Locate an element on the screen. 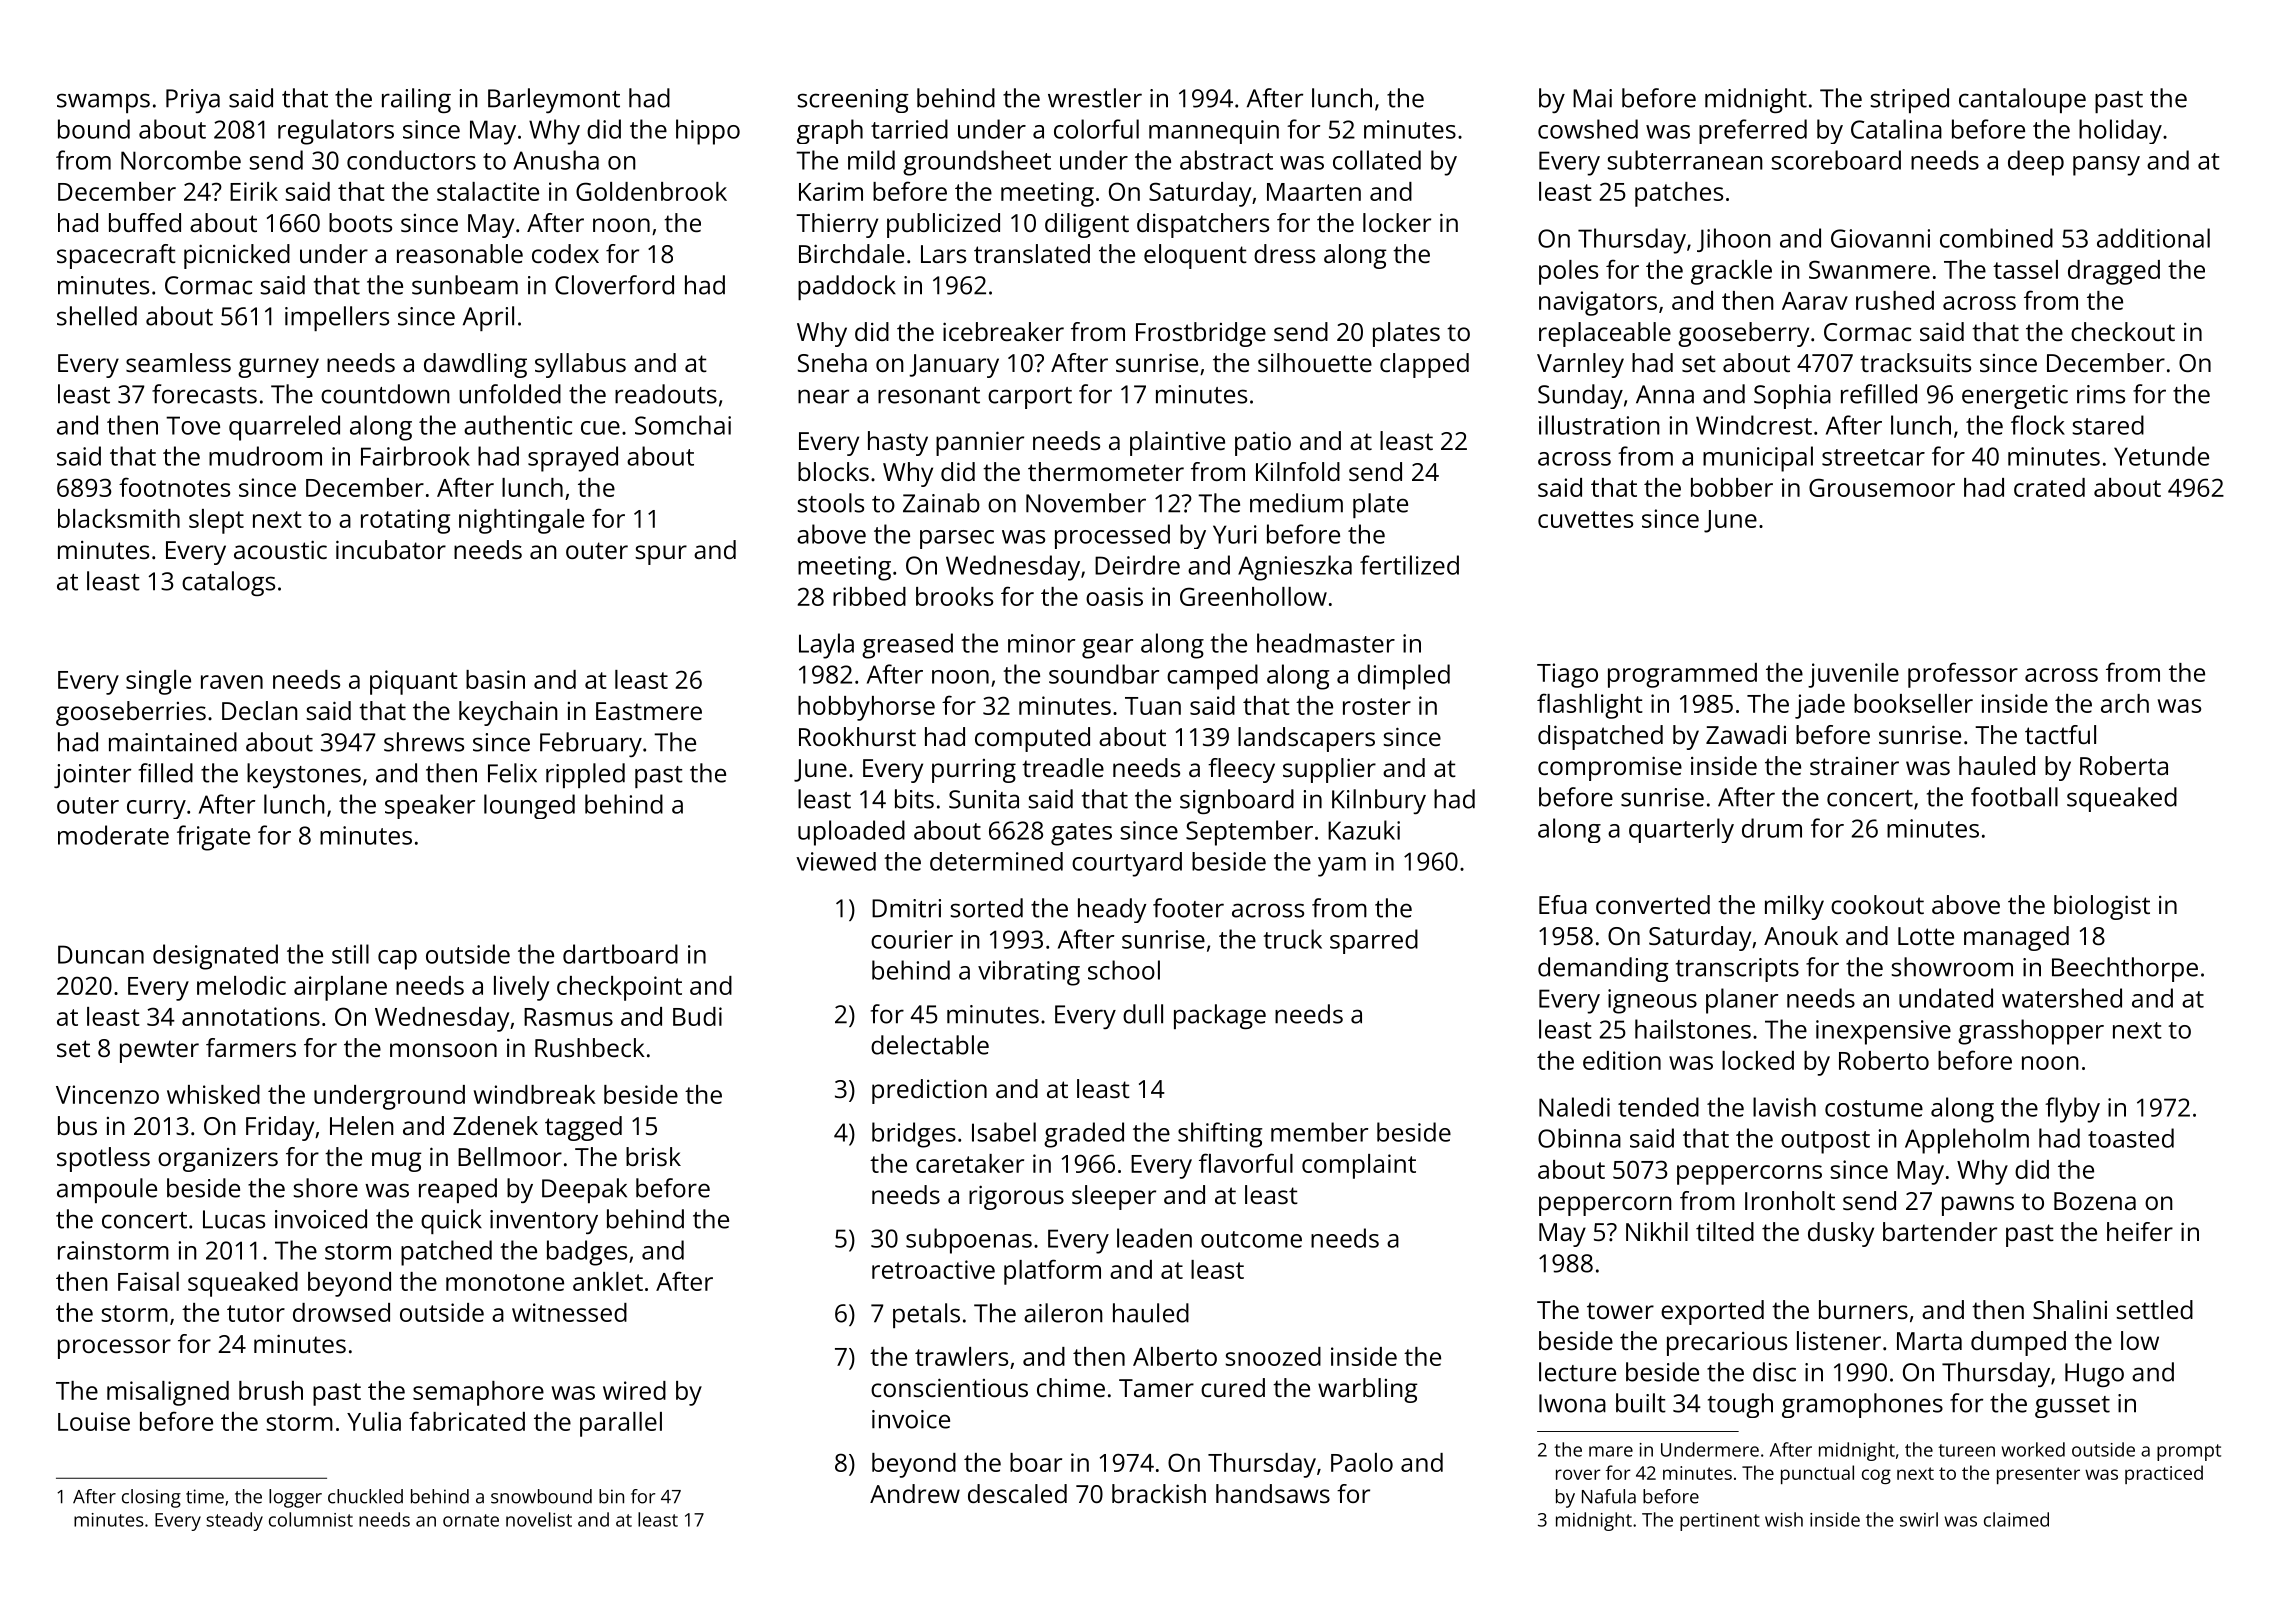 Image resolution: width=2282 pixels, height=1614 pixels. sunbeam is located at coordinates (465, 285).
